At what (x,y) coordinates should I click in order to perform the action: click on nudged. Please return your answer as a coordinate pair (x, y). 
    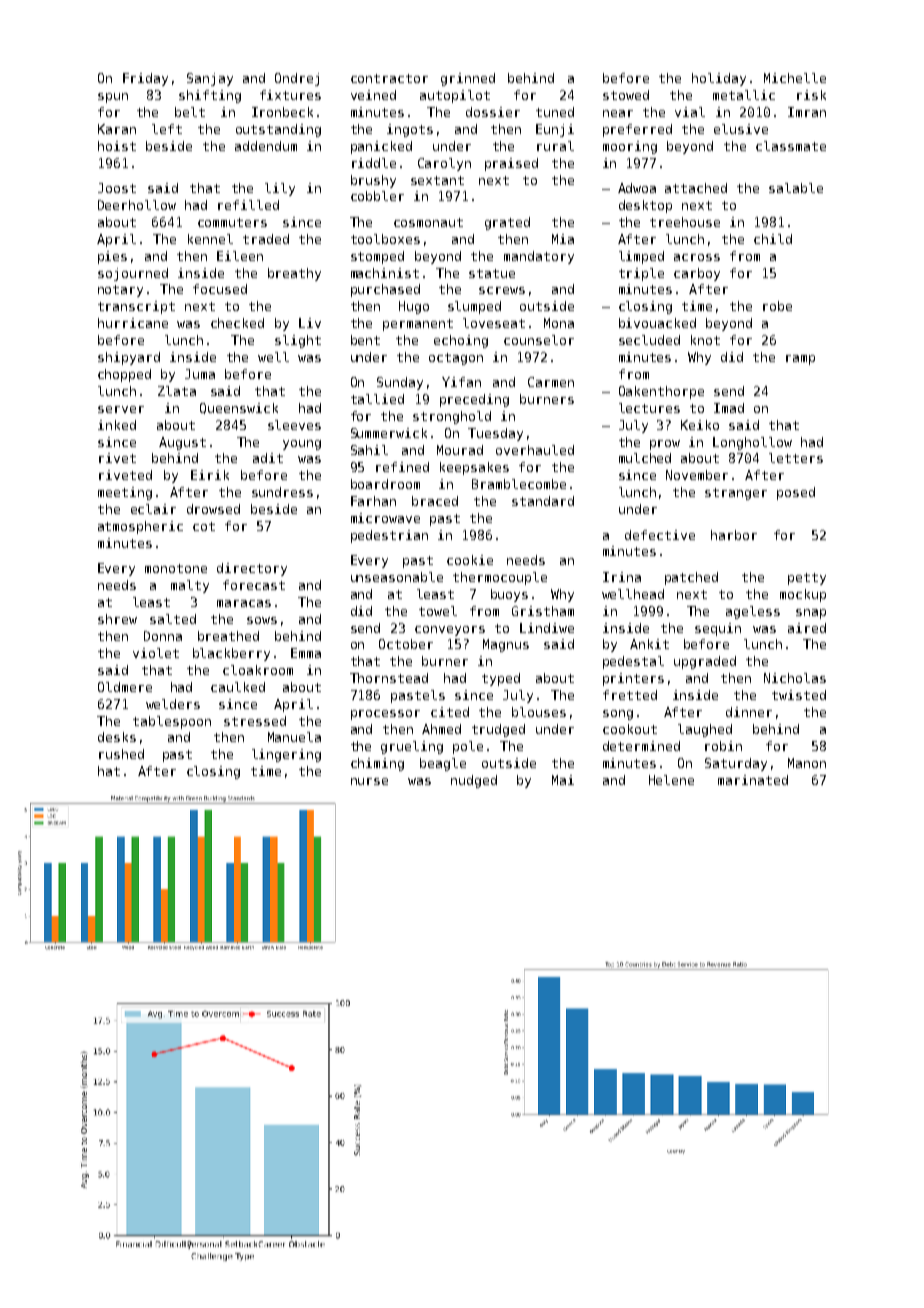
    Looking at the image, I should click on (474, 781).
